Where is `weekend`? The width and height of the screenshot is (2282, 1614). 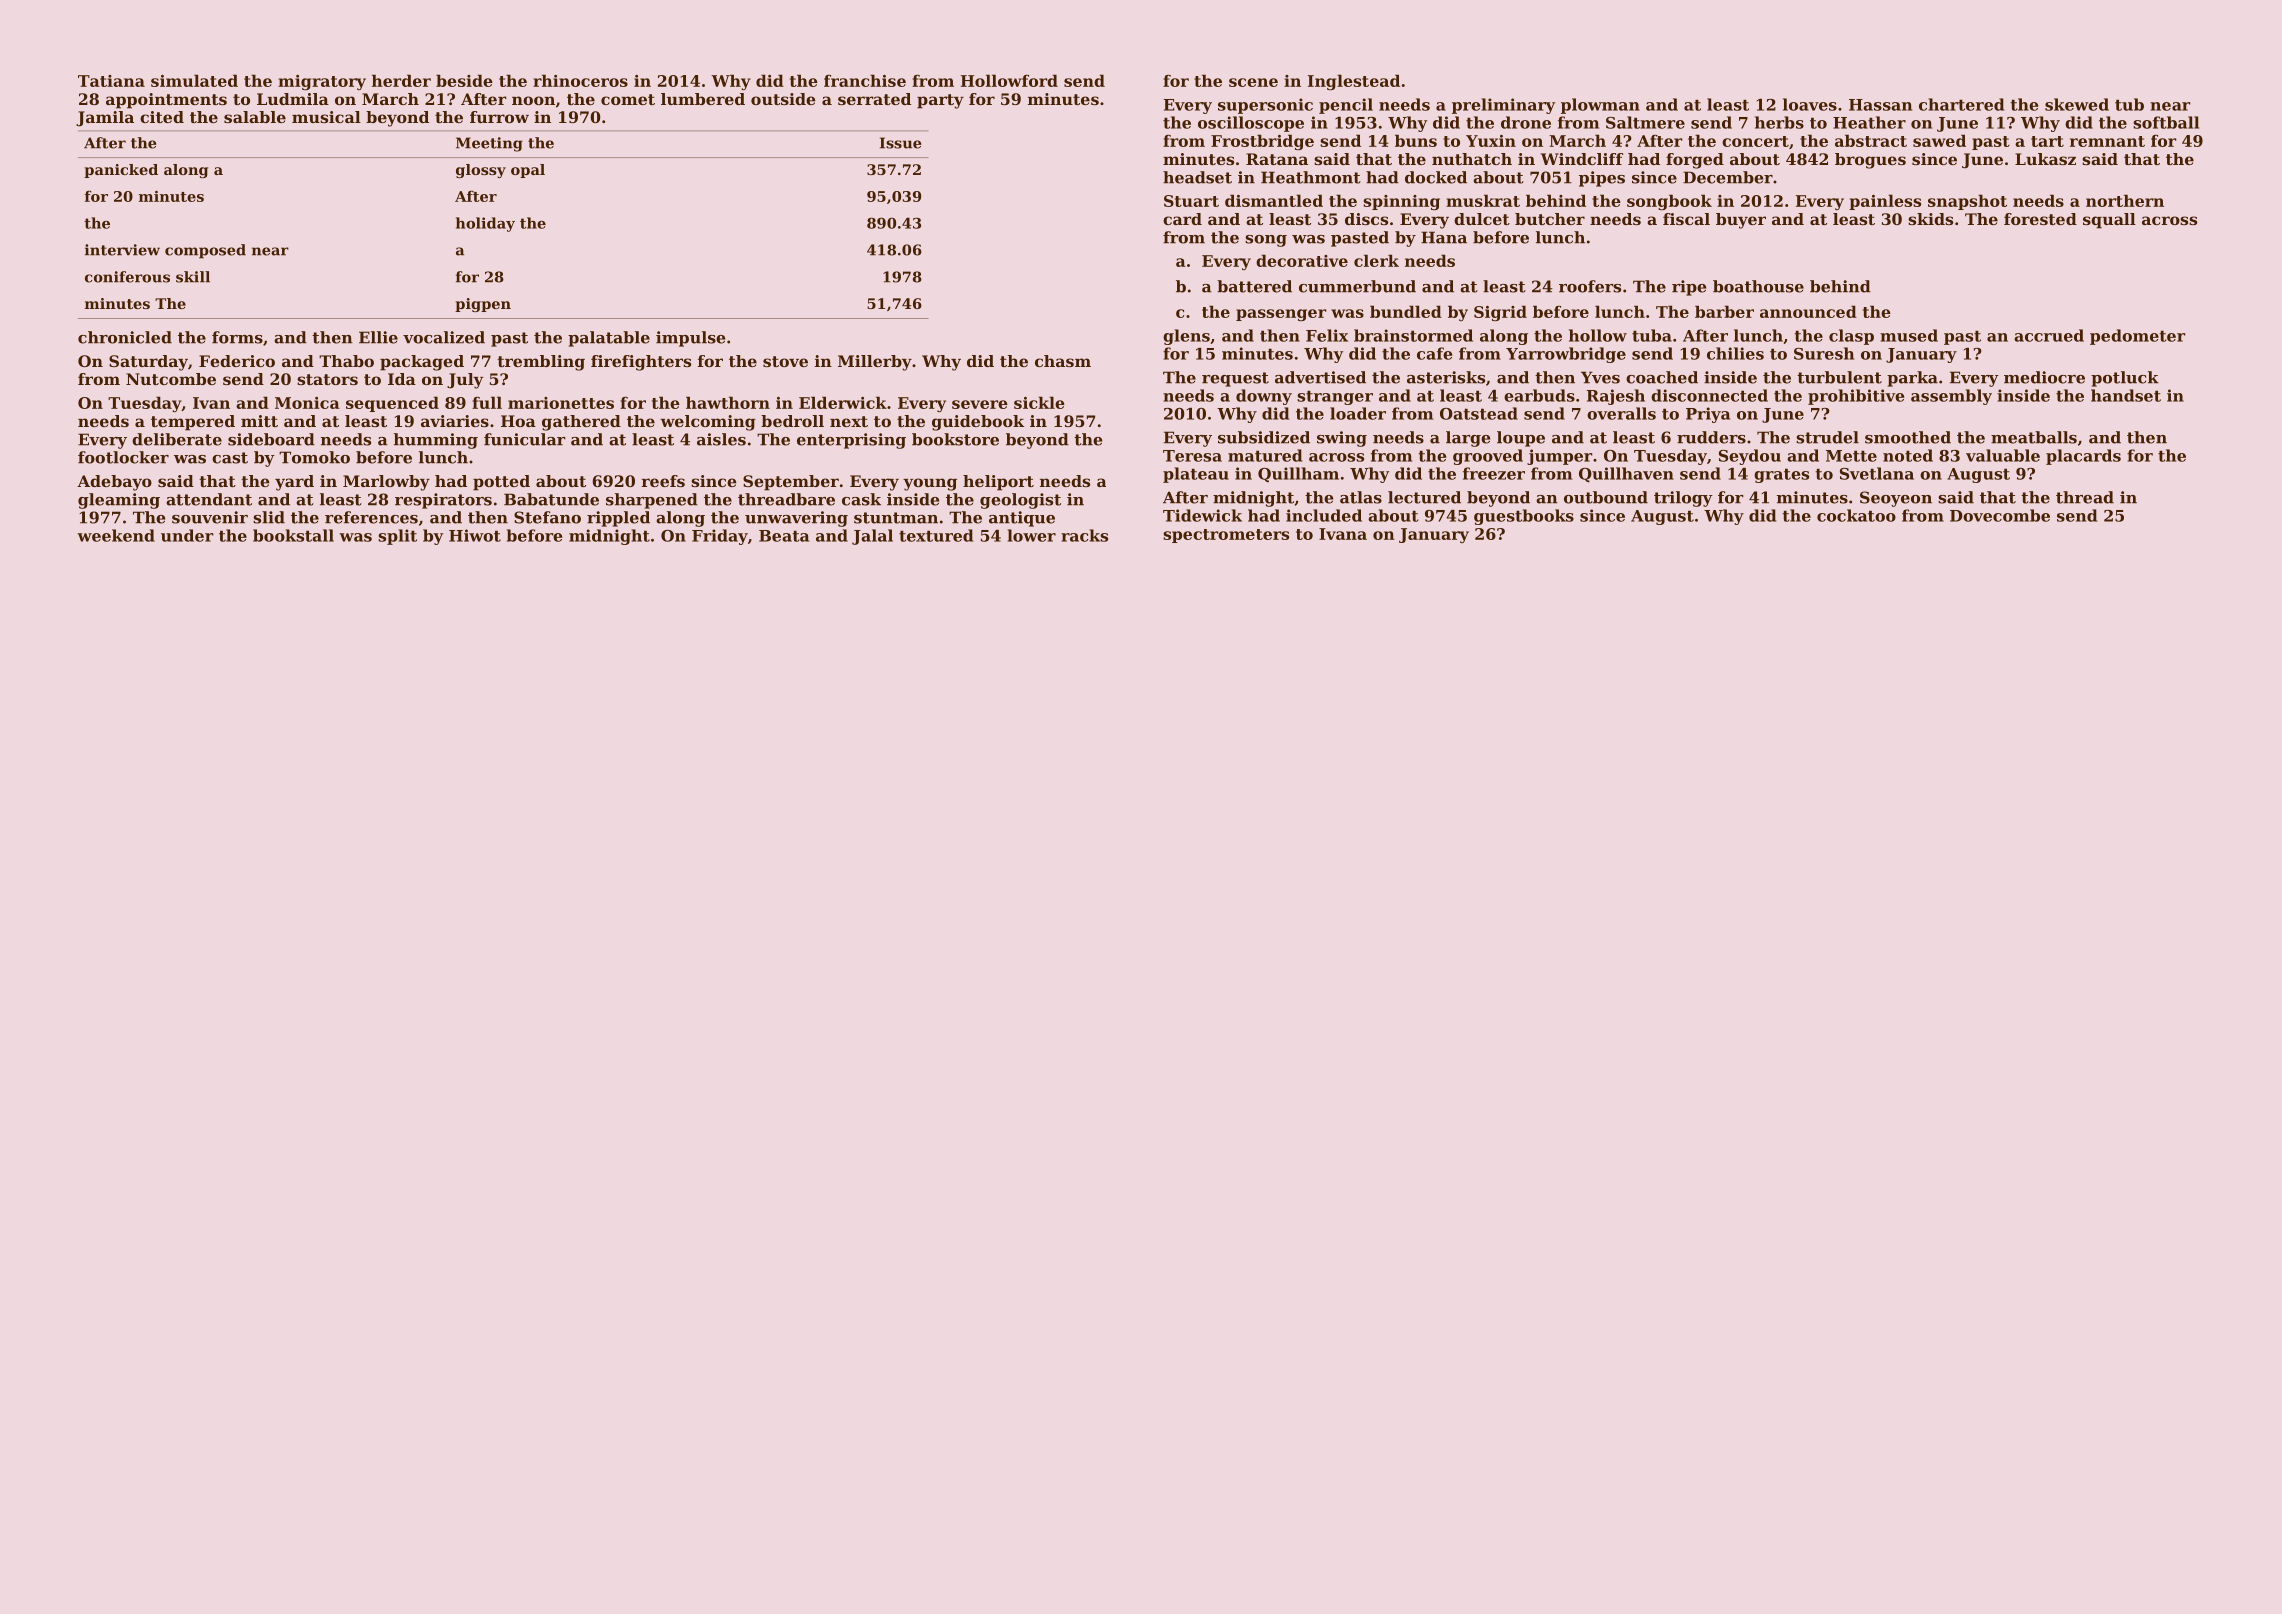
weekend is located at coordinates (116, 535).
